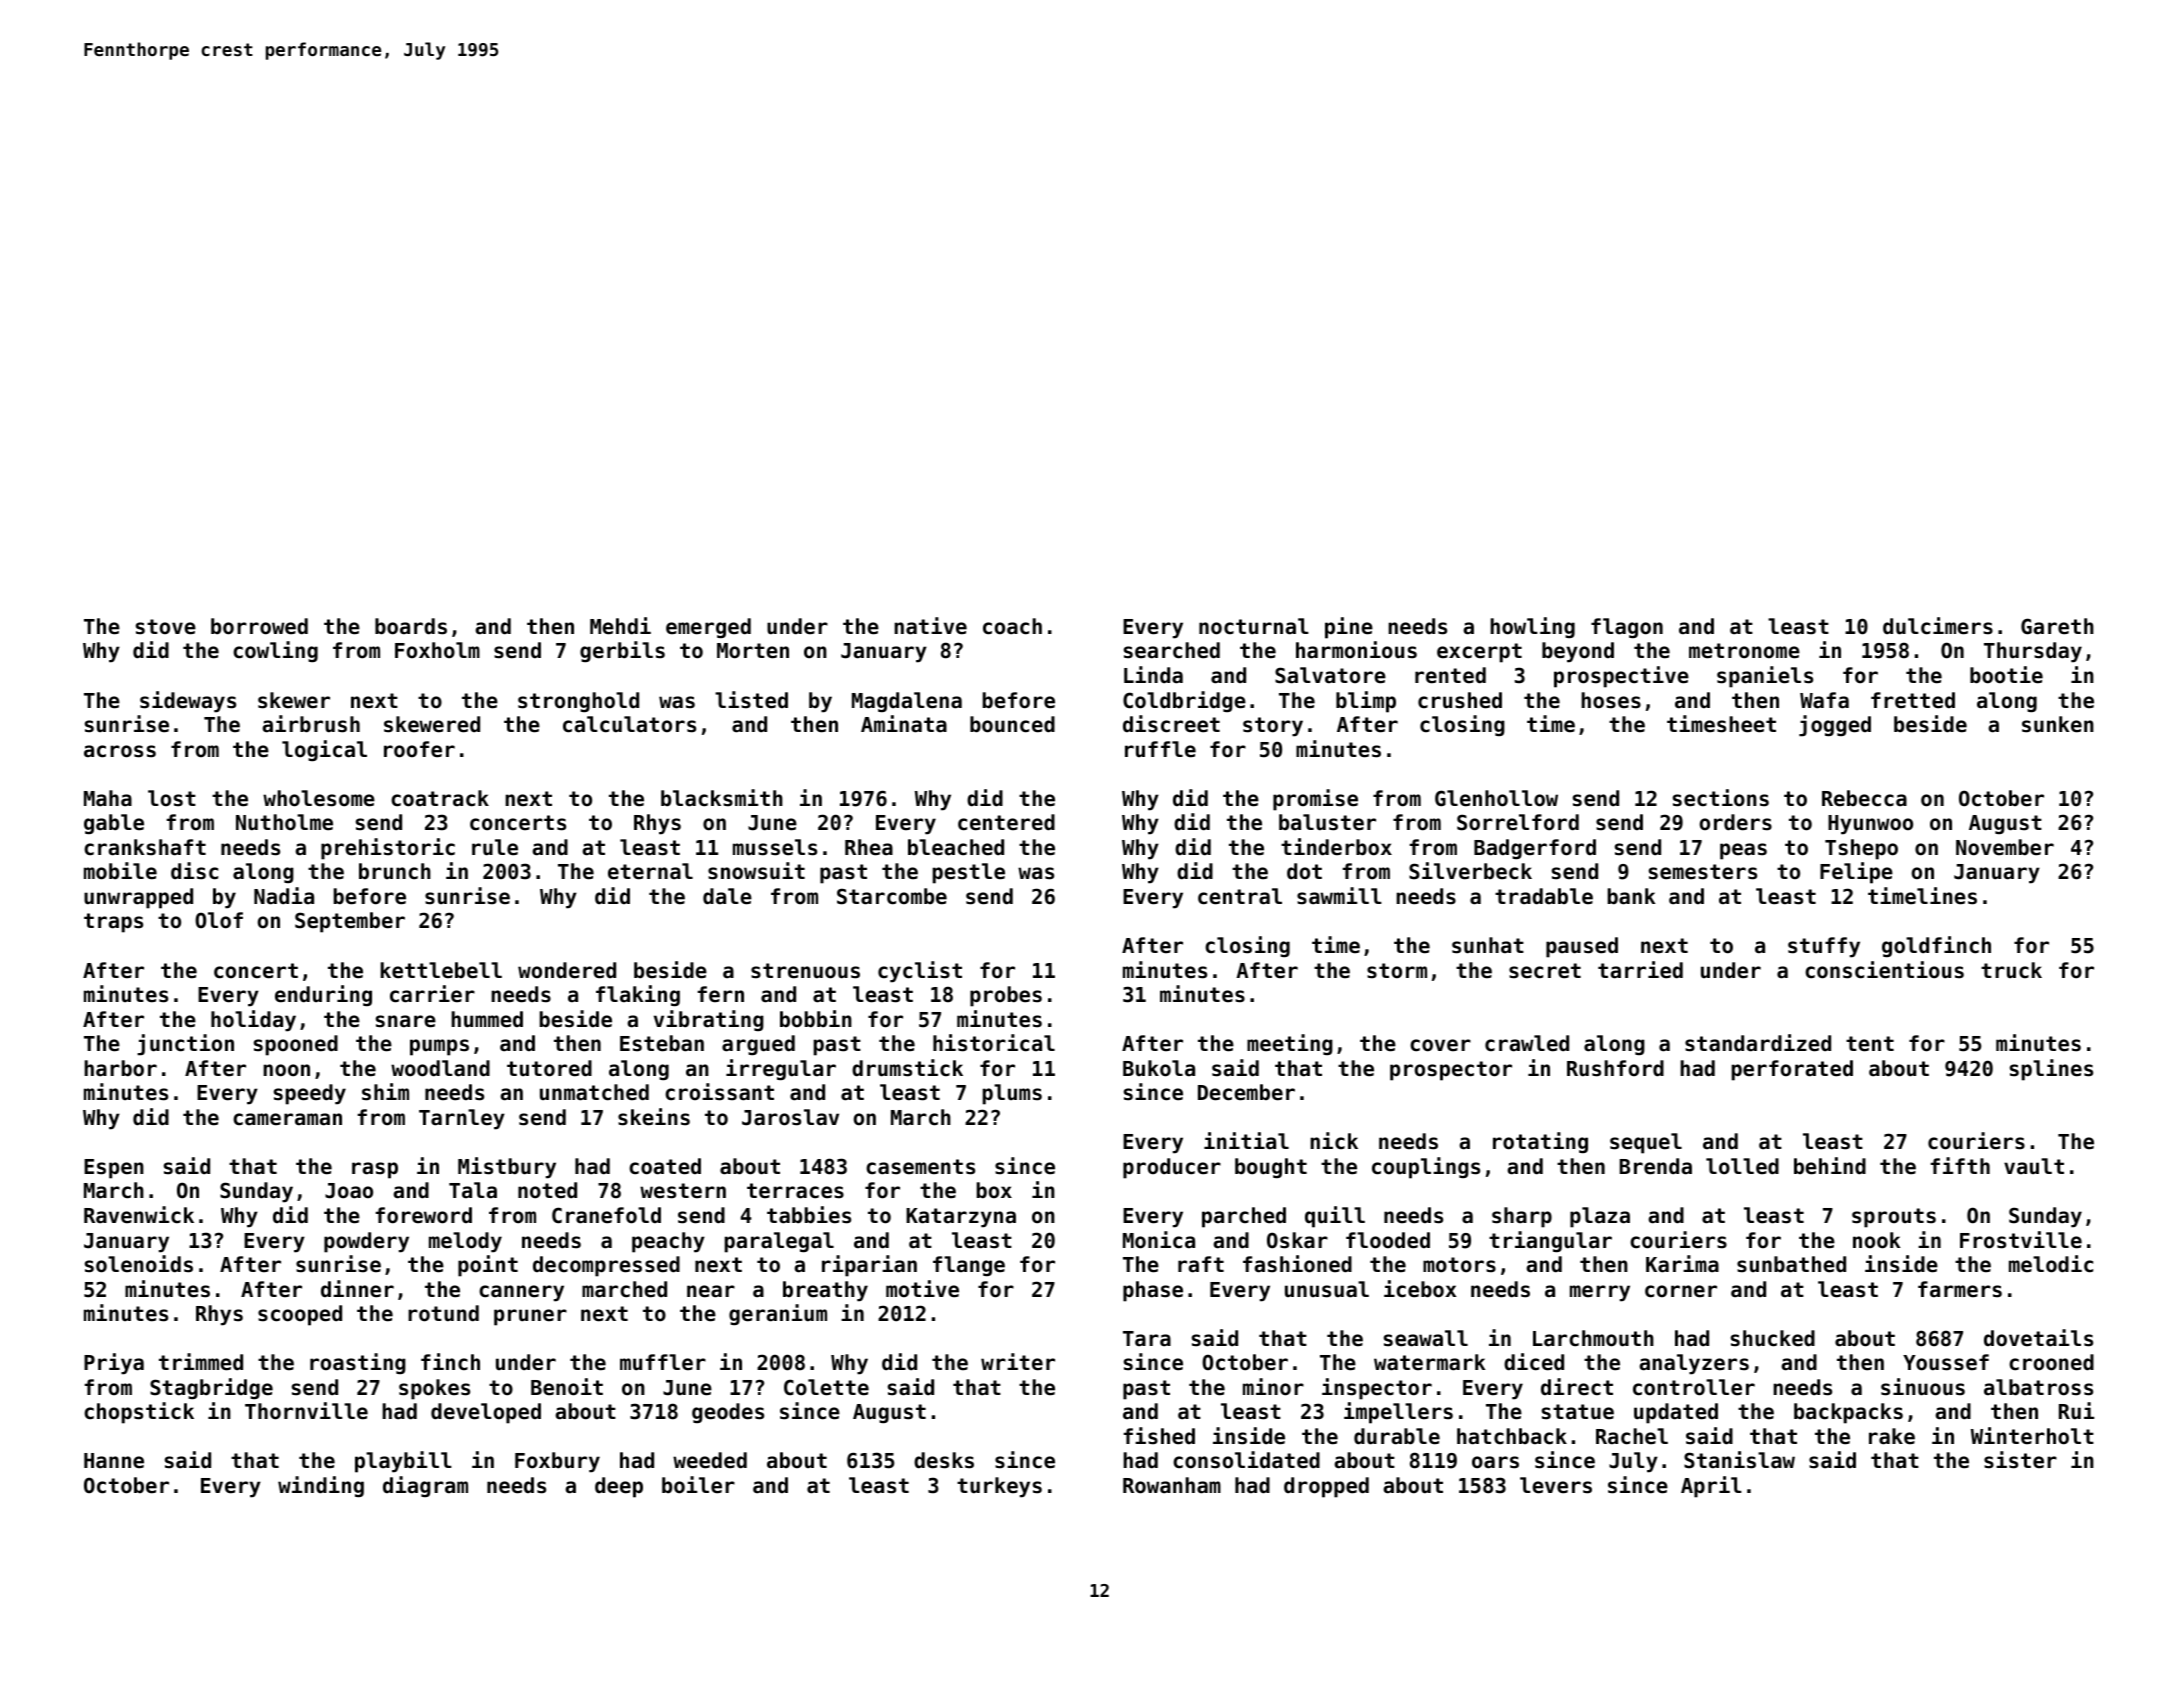  I want to click on Benoit, so click(567, 1387).
